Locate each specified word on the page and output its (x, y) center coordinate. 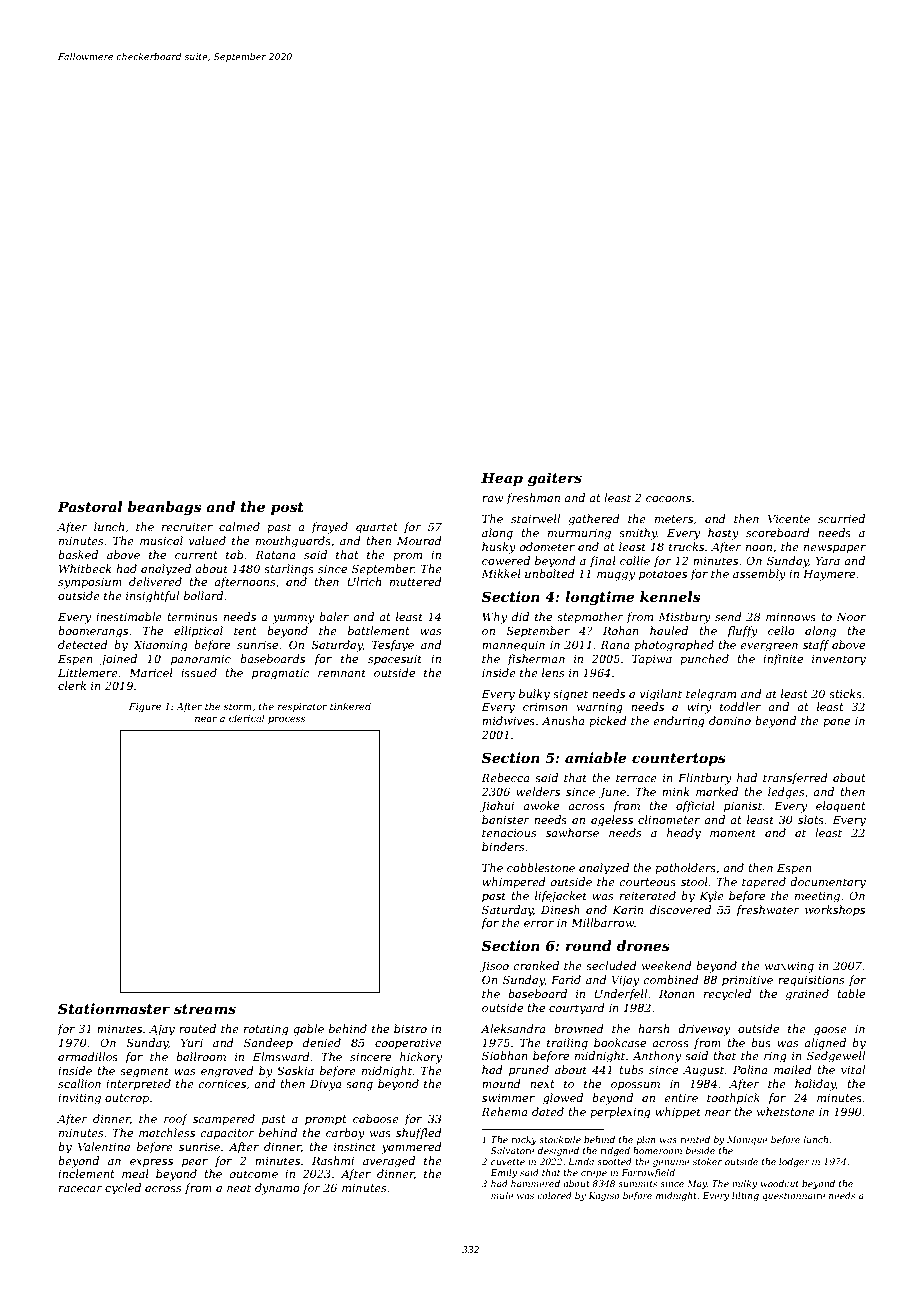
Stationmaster (114, 1008)
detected (83, 644)
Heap (502, 479)
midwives (508, 720)
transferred (795, 778)
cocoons (668, 499)
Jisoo (494, 967)
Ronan (677, 993)
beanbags (164, 508)
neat (239, 1188)
